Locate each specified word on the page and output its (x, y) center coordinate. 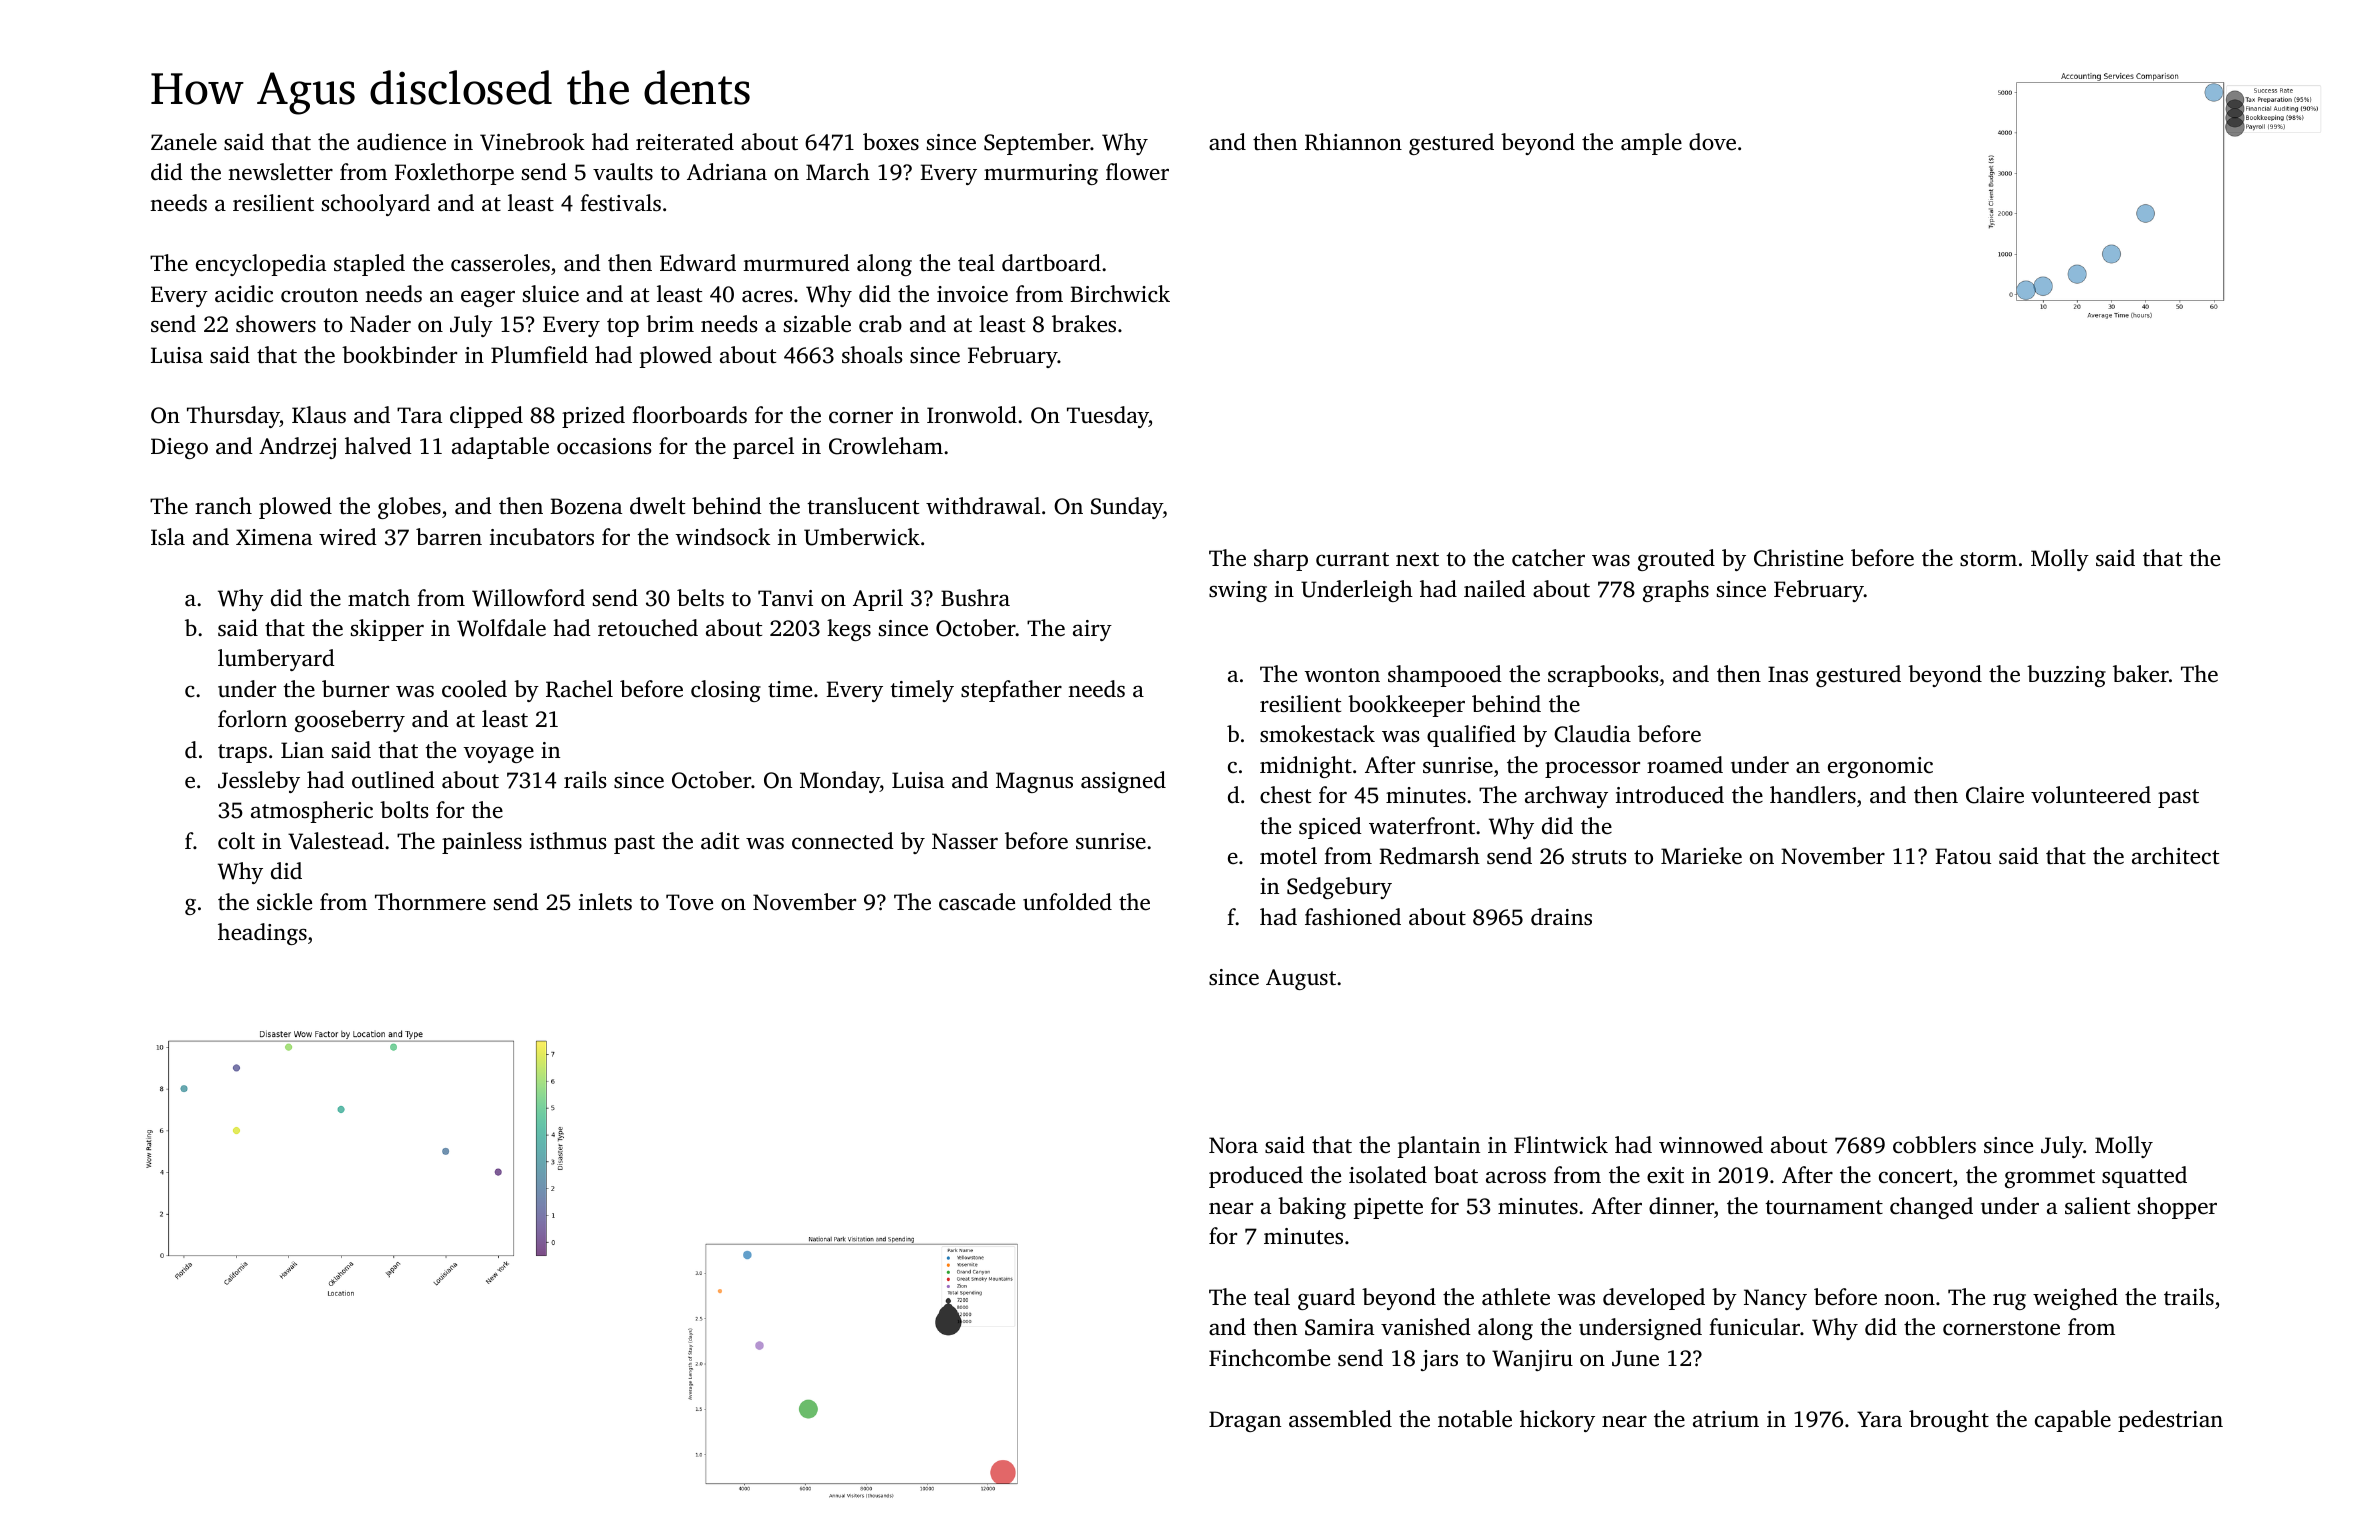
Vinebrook (532, 142)
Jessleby (259, 782)
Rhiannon (1353, 142)
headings (262, 934)
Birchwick (1120, 294)
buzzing (2066, 676)
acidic (244, 294)
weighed (2075, 1299)
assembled (1340, 1419)
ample (1651, 144)
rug (2009, 1302)
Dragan (1245, 1421)
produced (1256, 1177)
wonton (1342, 675)
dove (1712, 142)
